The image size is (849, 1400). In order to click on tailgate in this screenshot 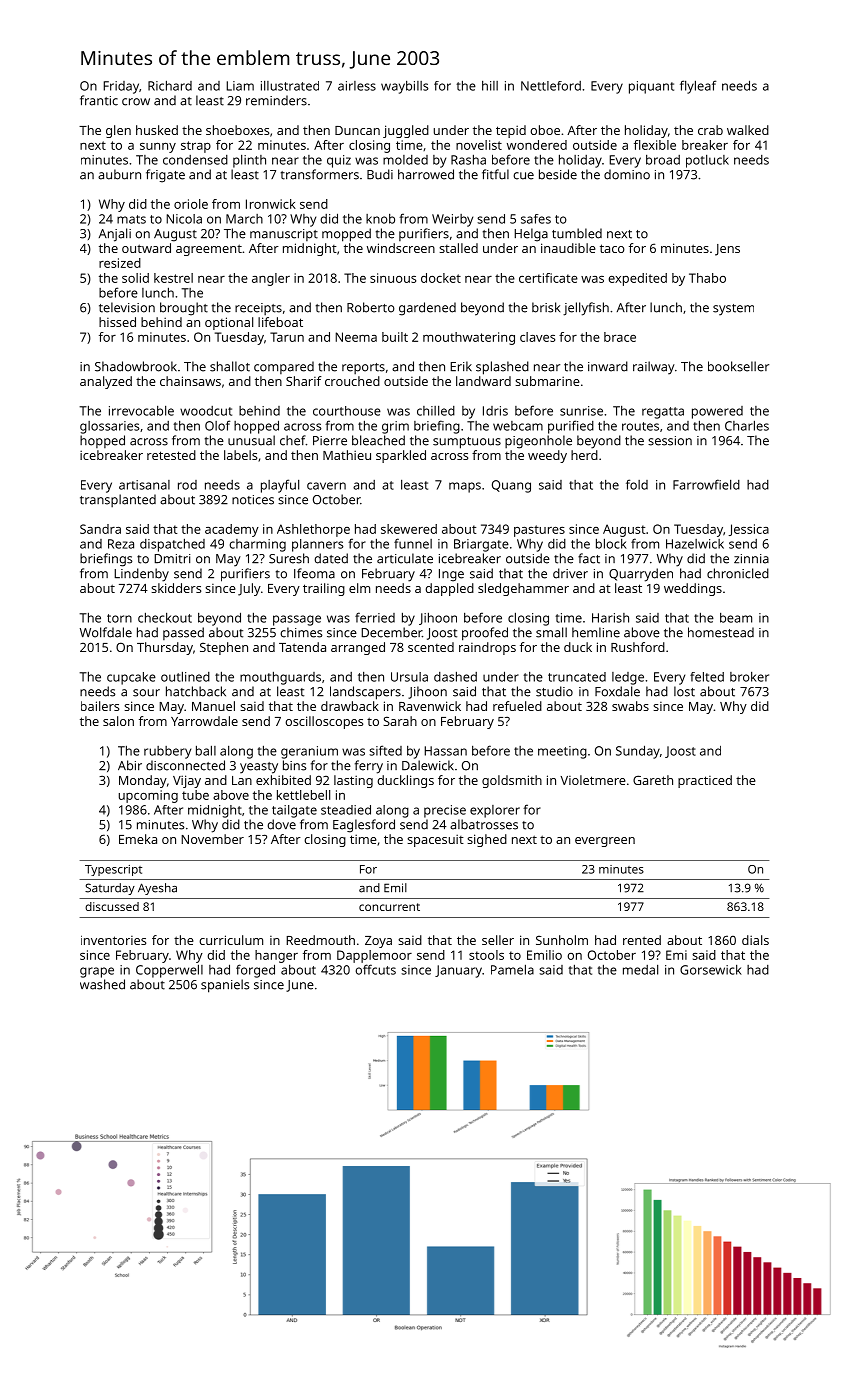, I will do `click(294, 811)`.
